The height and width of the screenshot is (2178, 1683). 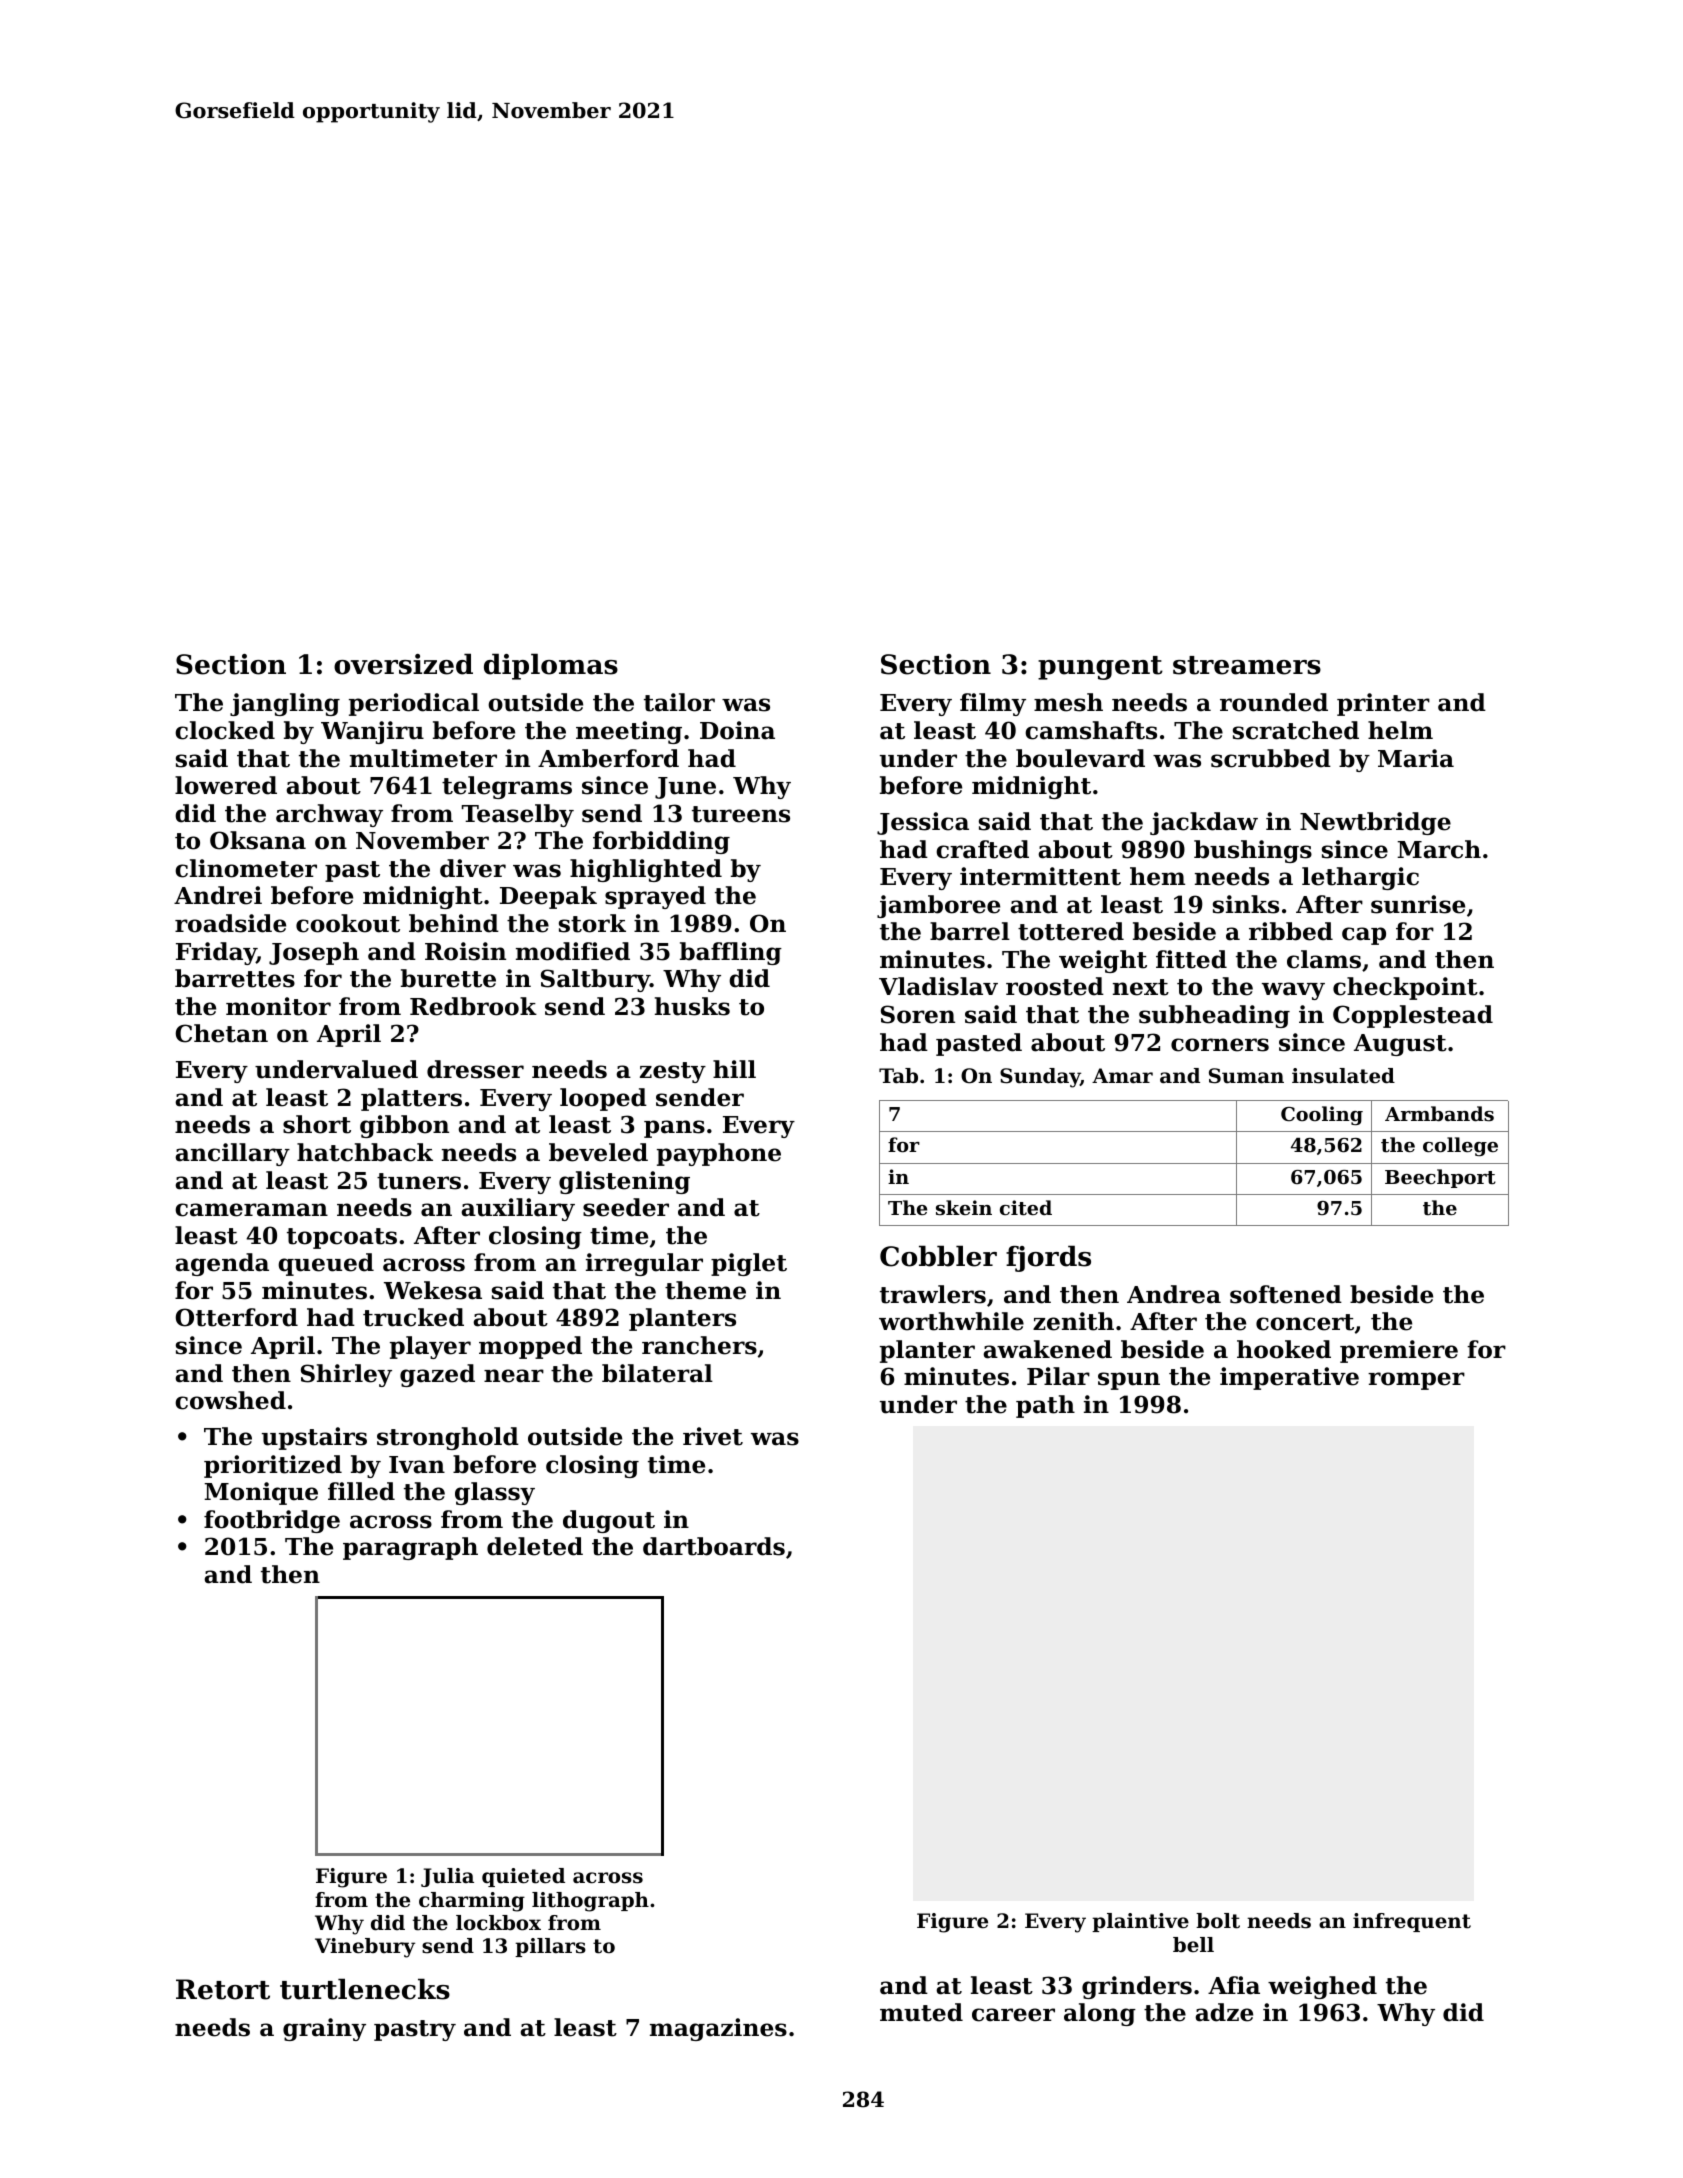 I want to click on magazines, so click(x=718, y=2029).
